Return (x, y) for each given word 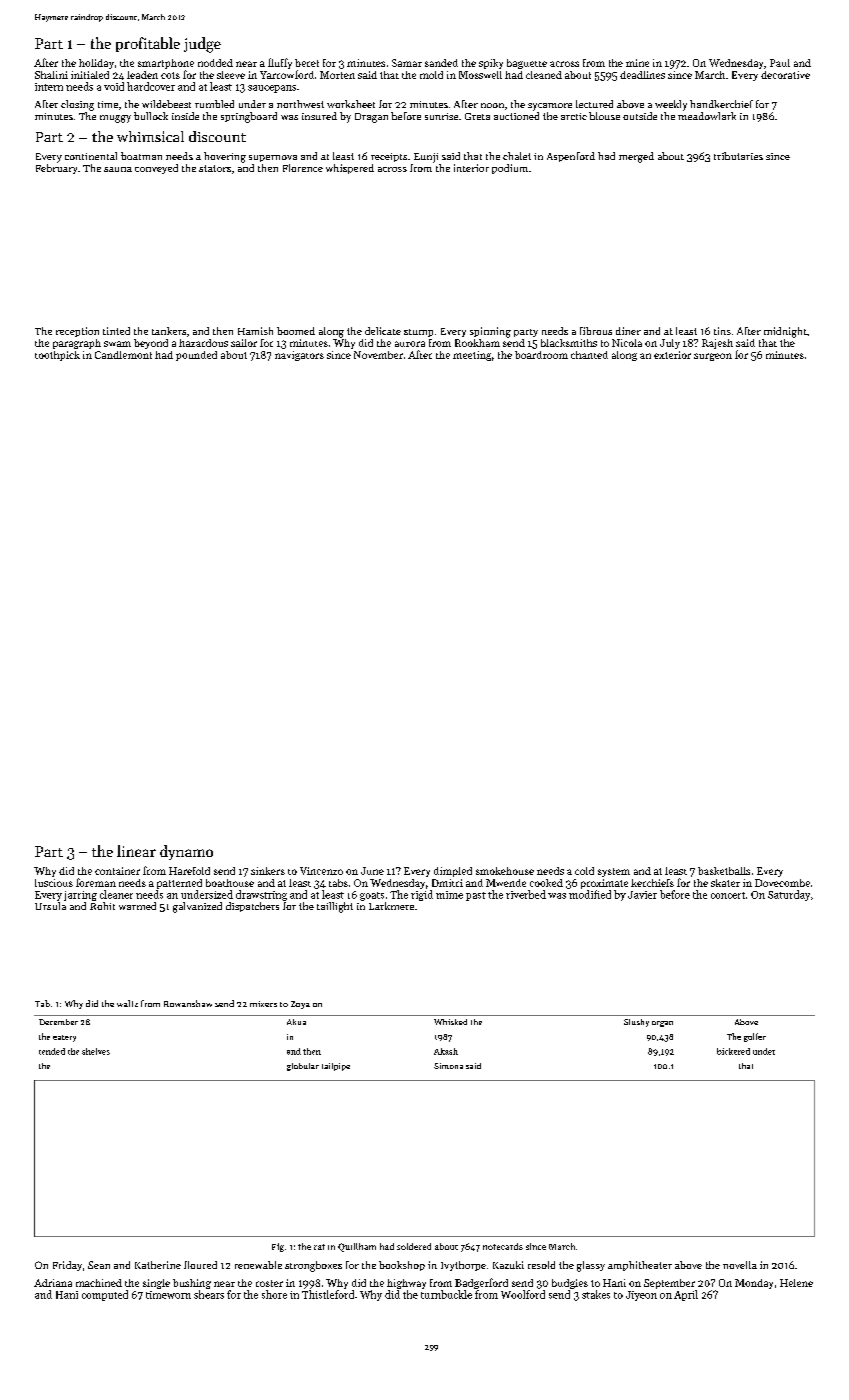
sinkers (268, 871)
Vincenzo (321, 871)
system (614, 872)
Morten (337, 75)
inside (185, 116)
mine (637, 63)
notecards (503, 1246)
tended (52, 1051)
